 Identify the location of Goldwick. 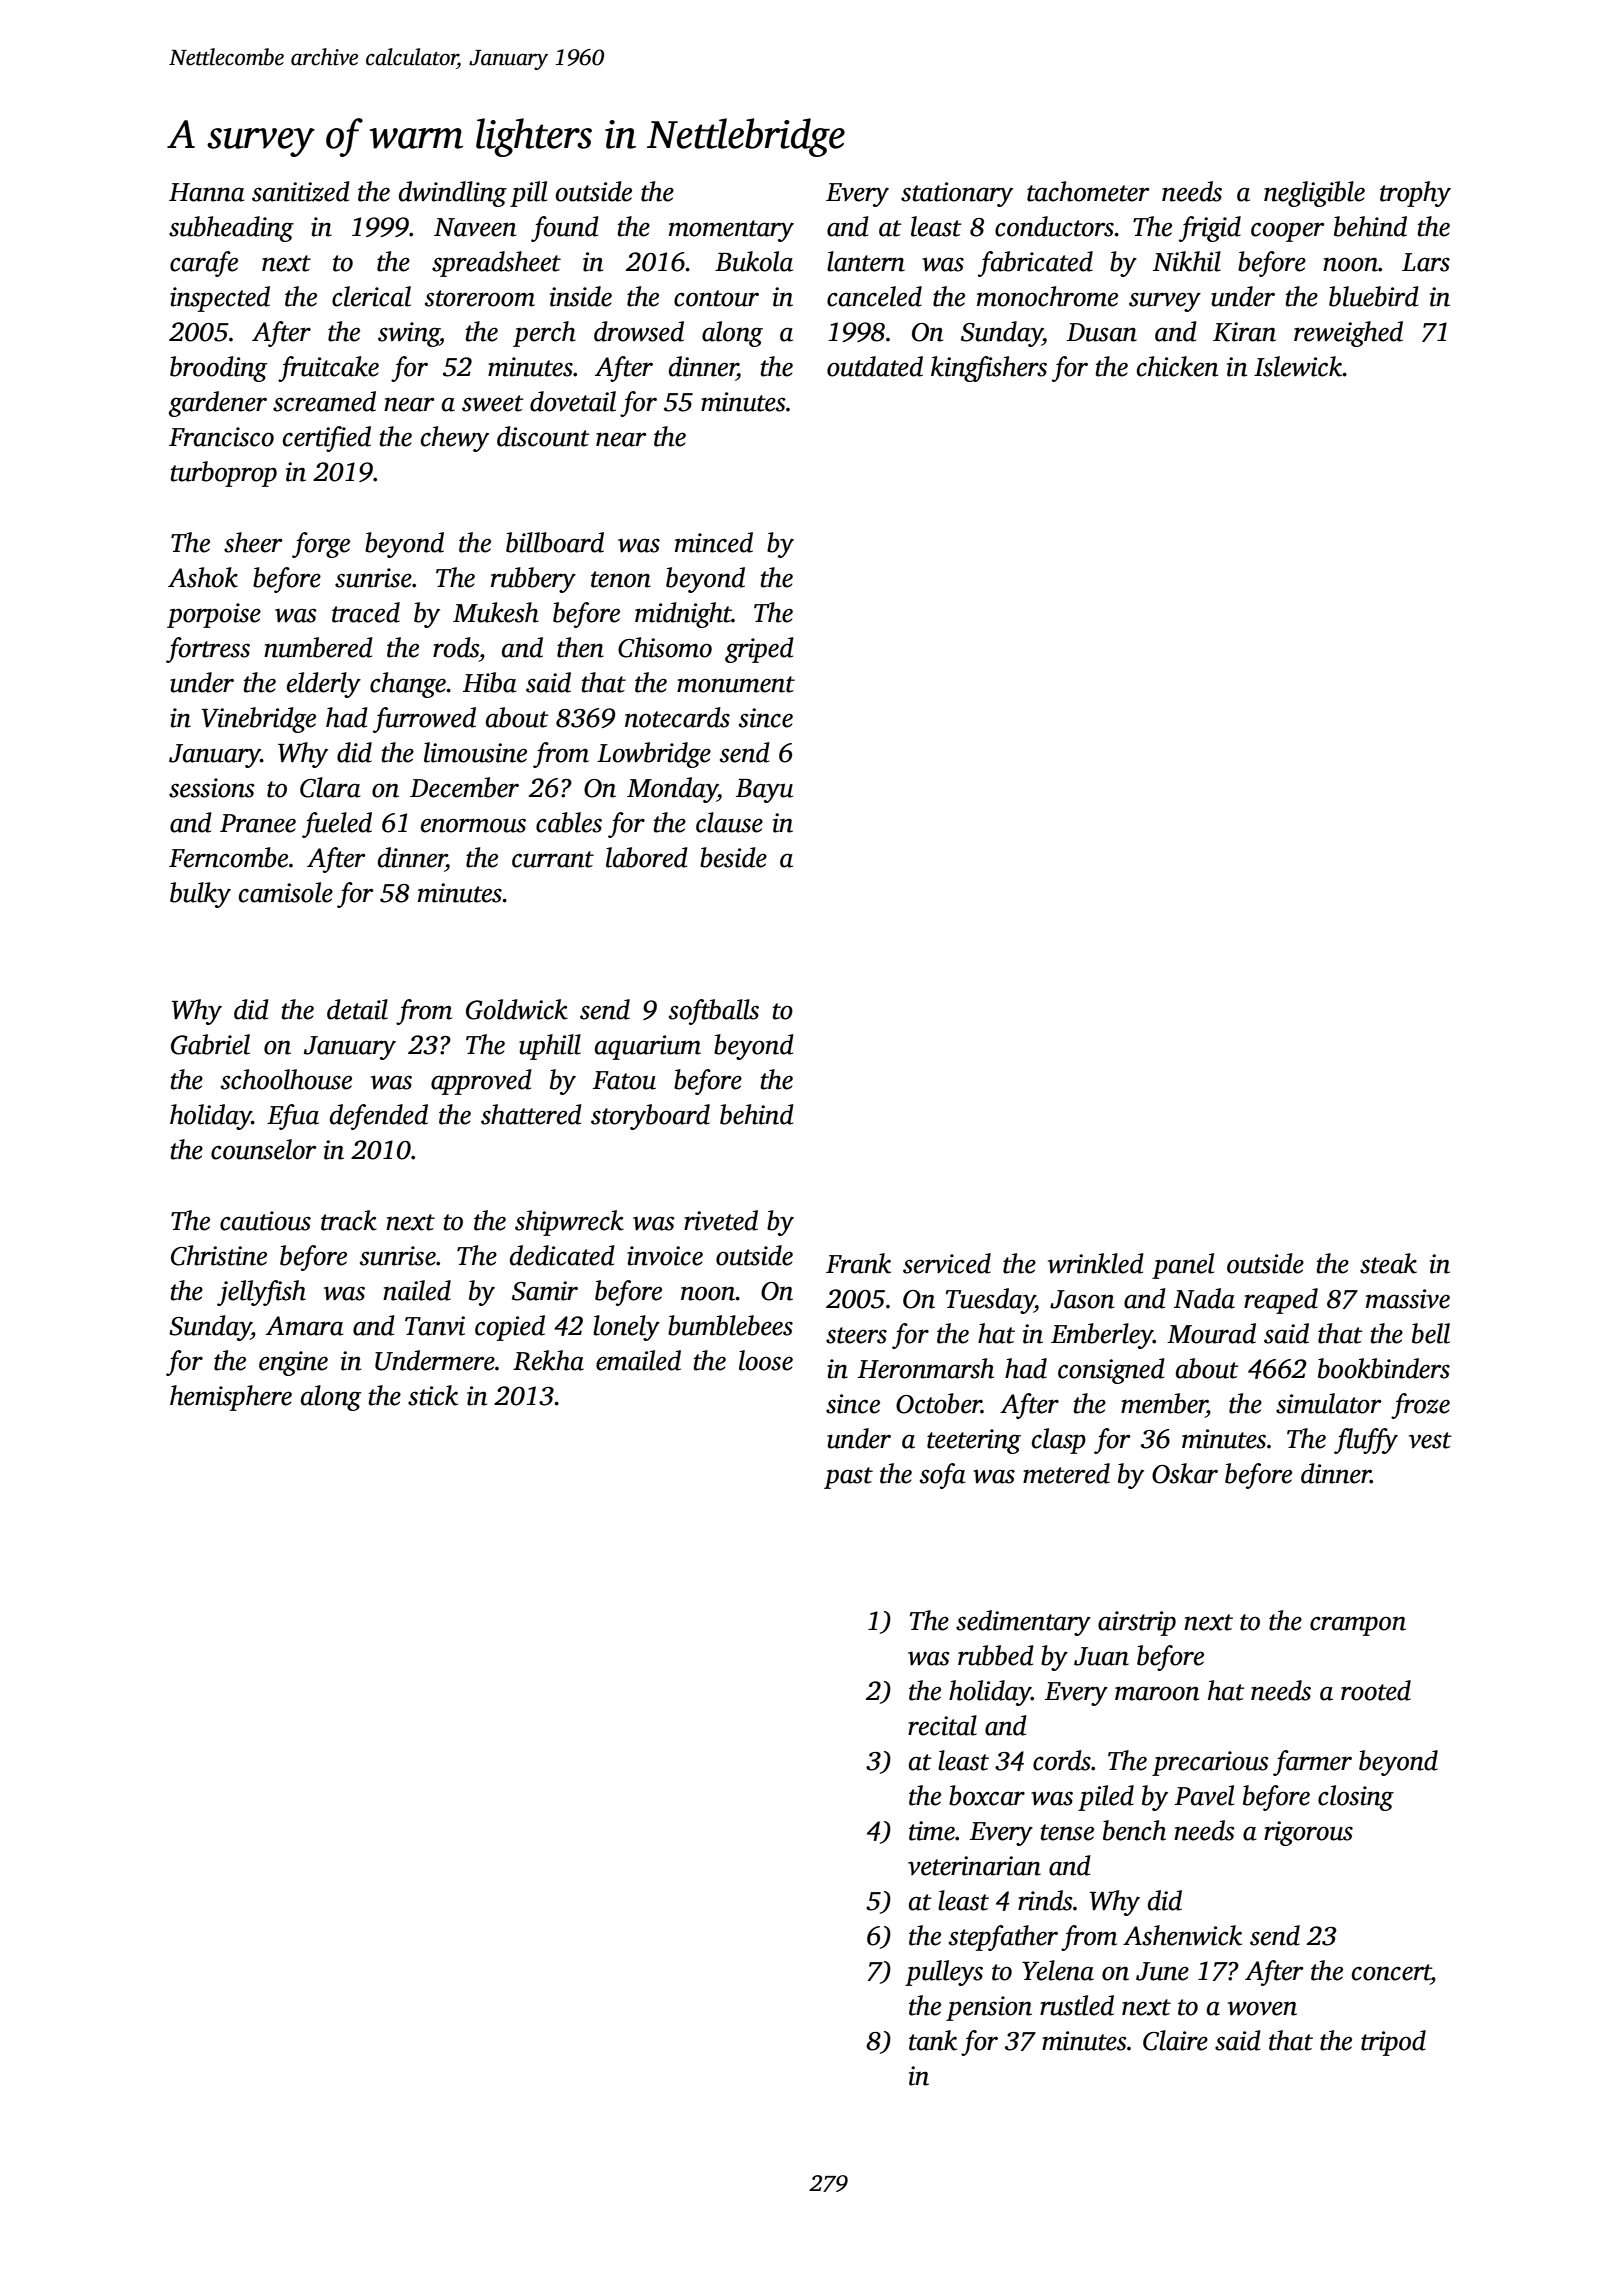
(517, 1009).
